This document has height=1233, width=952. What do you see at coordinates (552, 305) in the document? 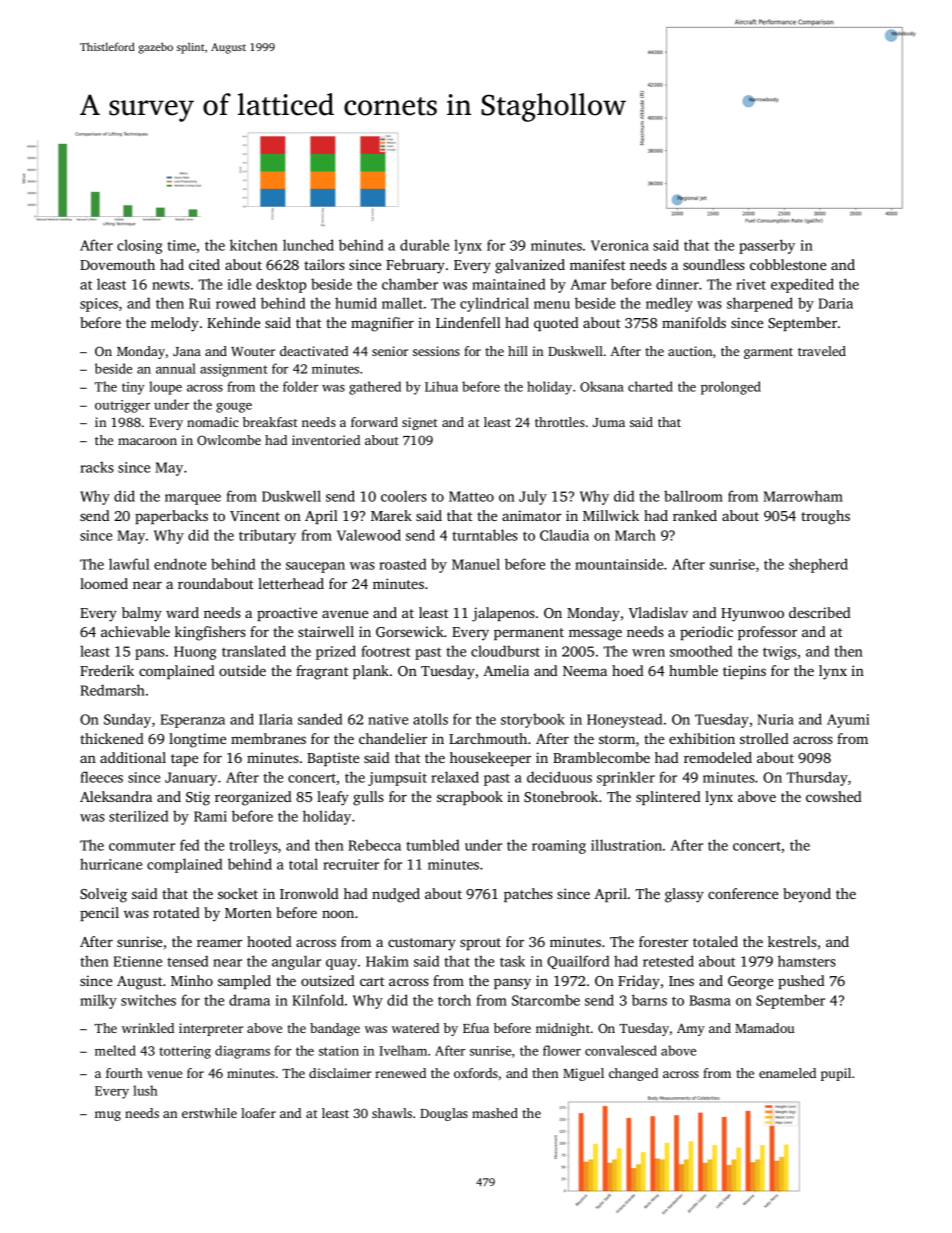
I see `menu` at bounding box center [552, 305].
